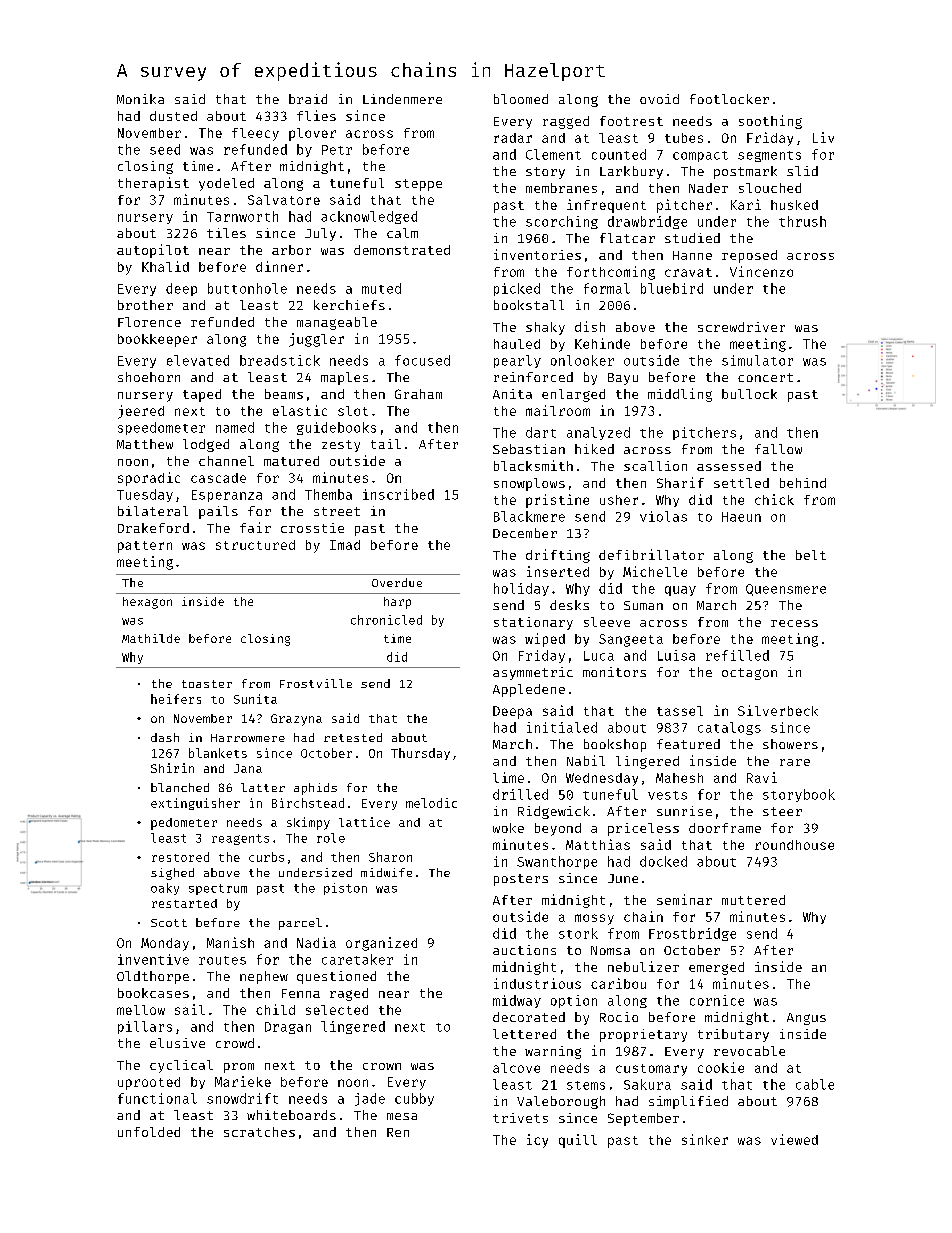  Describe the element at coordinates (296, 720) in the screenshot. I see `Grazyna` at that location.
